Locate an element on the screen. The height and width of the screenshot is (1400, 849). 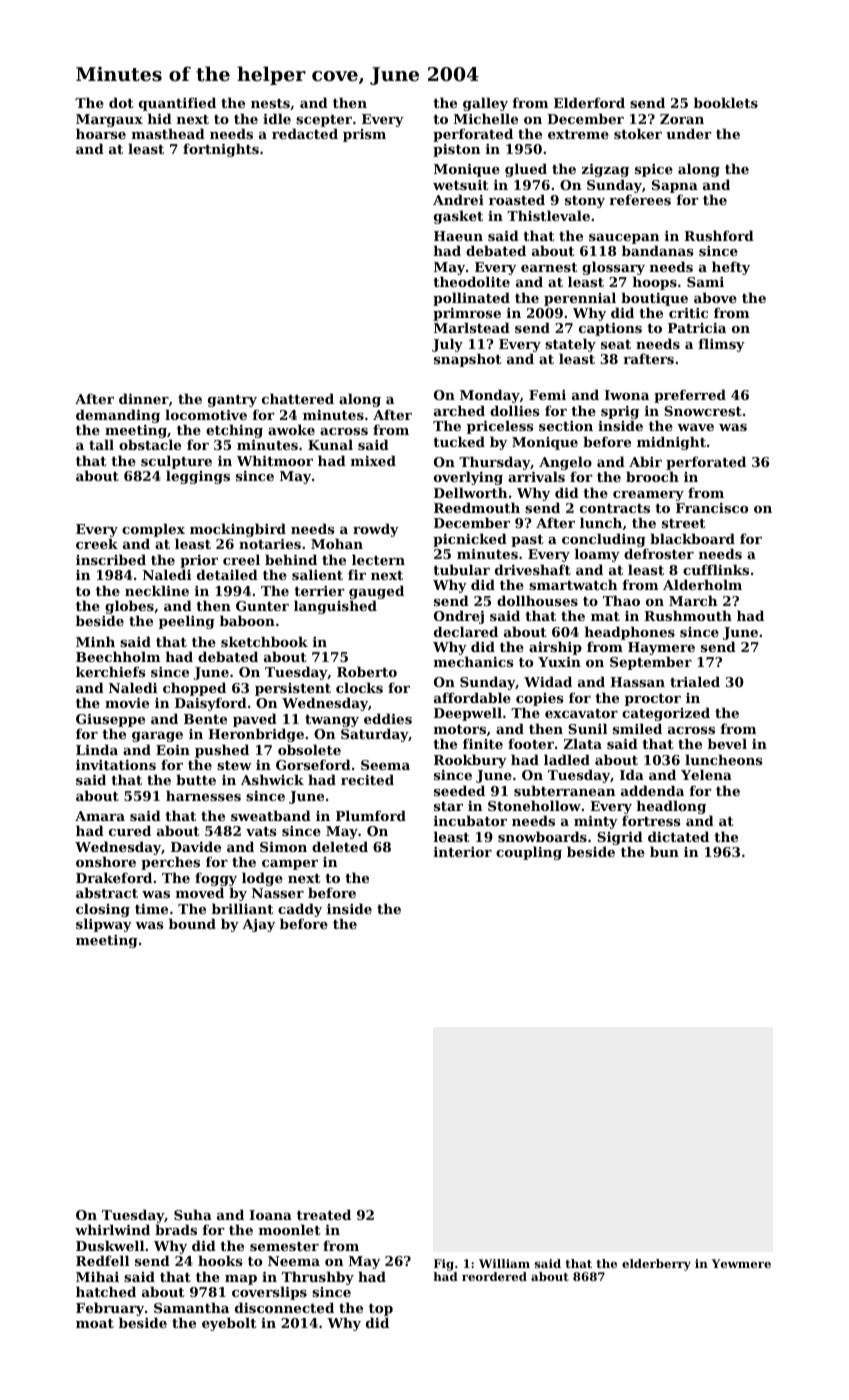
dollhouses is located at coordinates (537, 600).
